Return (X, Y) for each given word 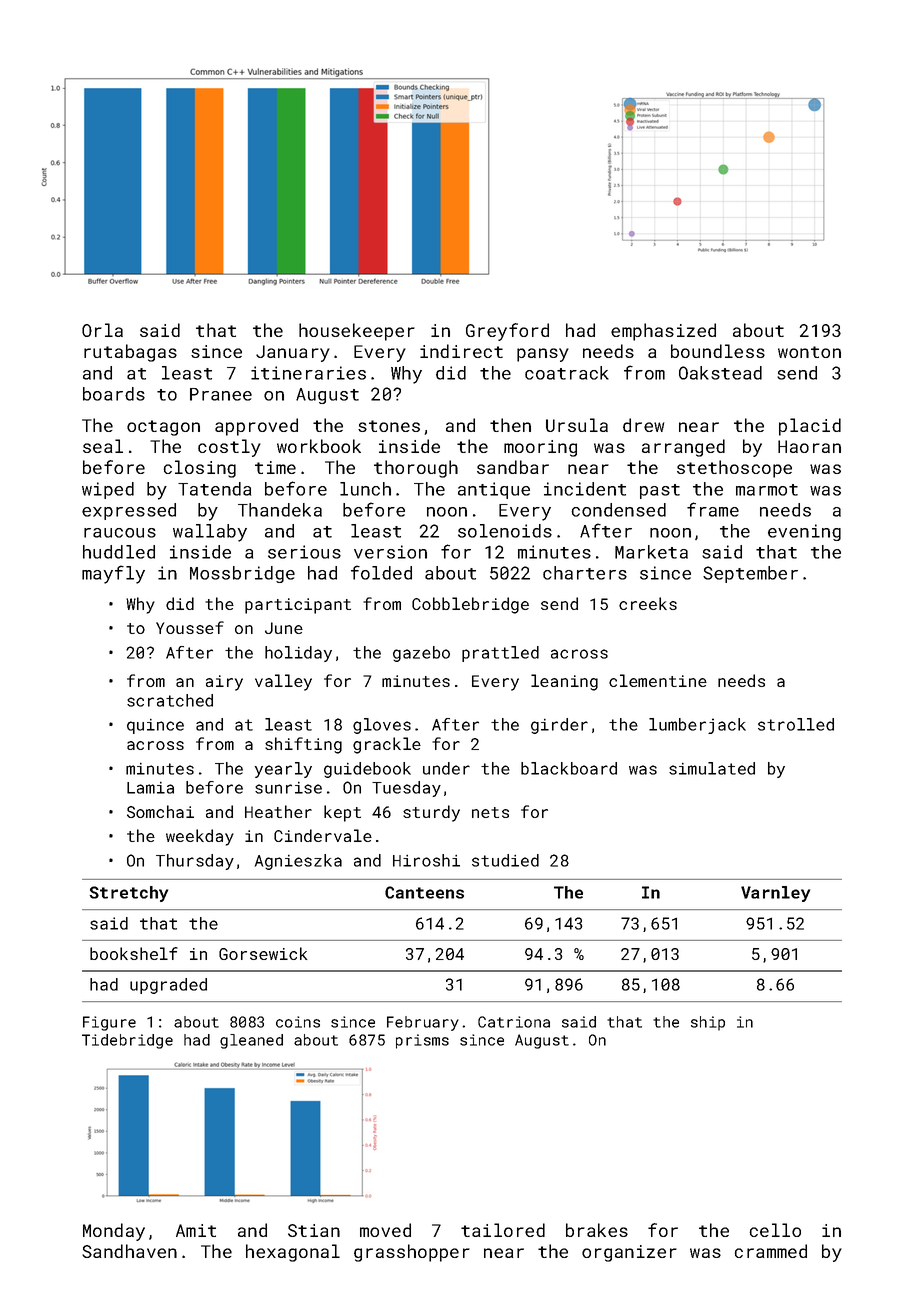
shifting (303, 745)
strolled (796, 724)
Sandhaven (129, 1251)
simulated (712, 768)
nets (490, 812)
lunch (365, 489)
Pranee (221, 394)
